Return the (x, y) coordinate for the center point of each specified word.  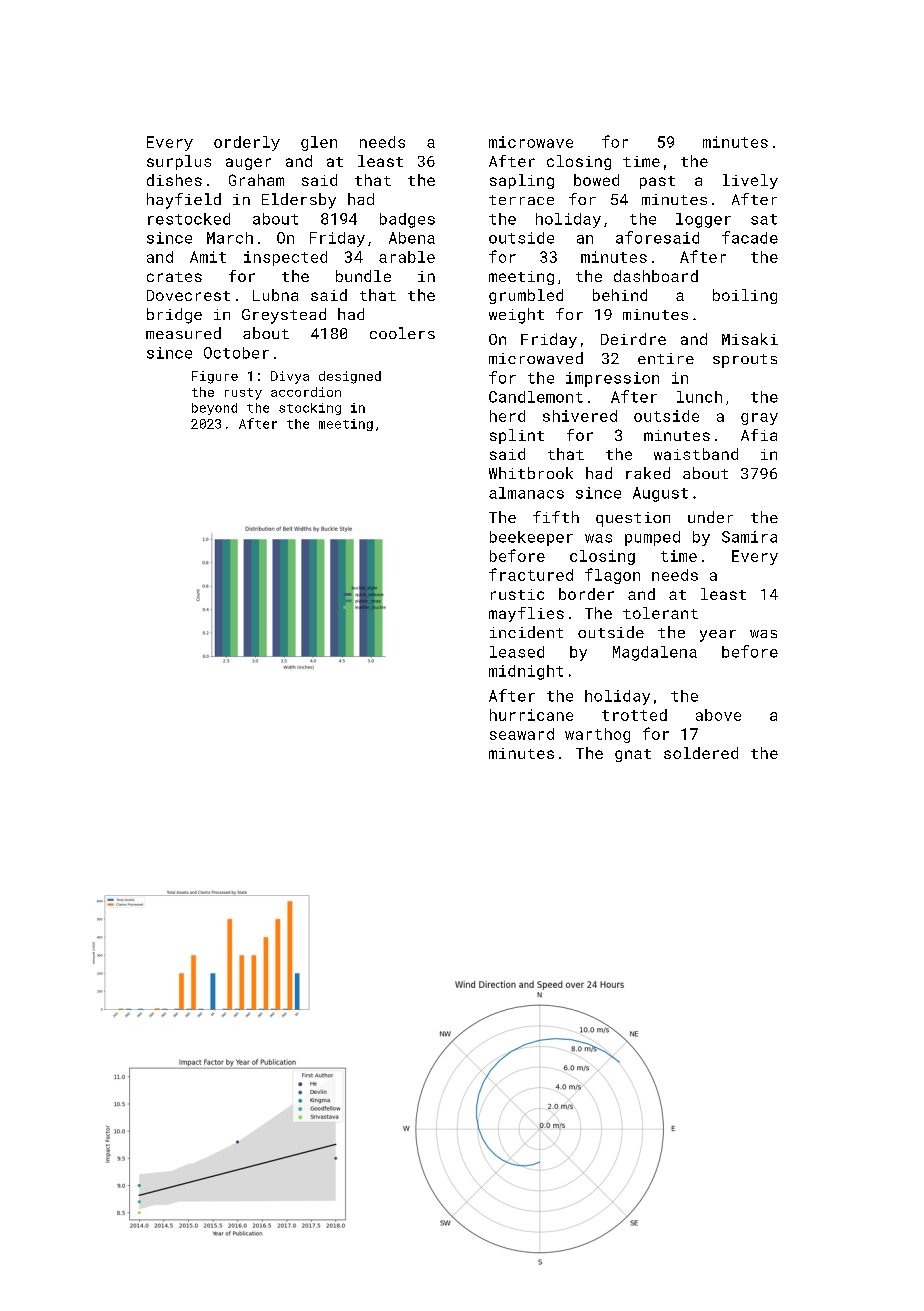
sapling (522, 181)
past (657, 182)
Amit (208, 257)
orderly (247, 143)
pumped (652, 538)
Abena (412, 238)
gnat (633, 755)
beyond (214, 409)
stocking (310, 409)
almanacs (526, 493)
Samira (749, 537)
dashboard (656, 276)
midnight (526, 672)
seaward (522, 734)
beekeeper (531, 538)
